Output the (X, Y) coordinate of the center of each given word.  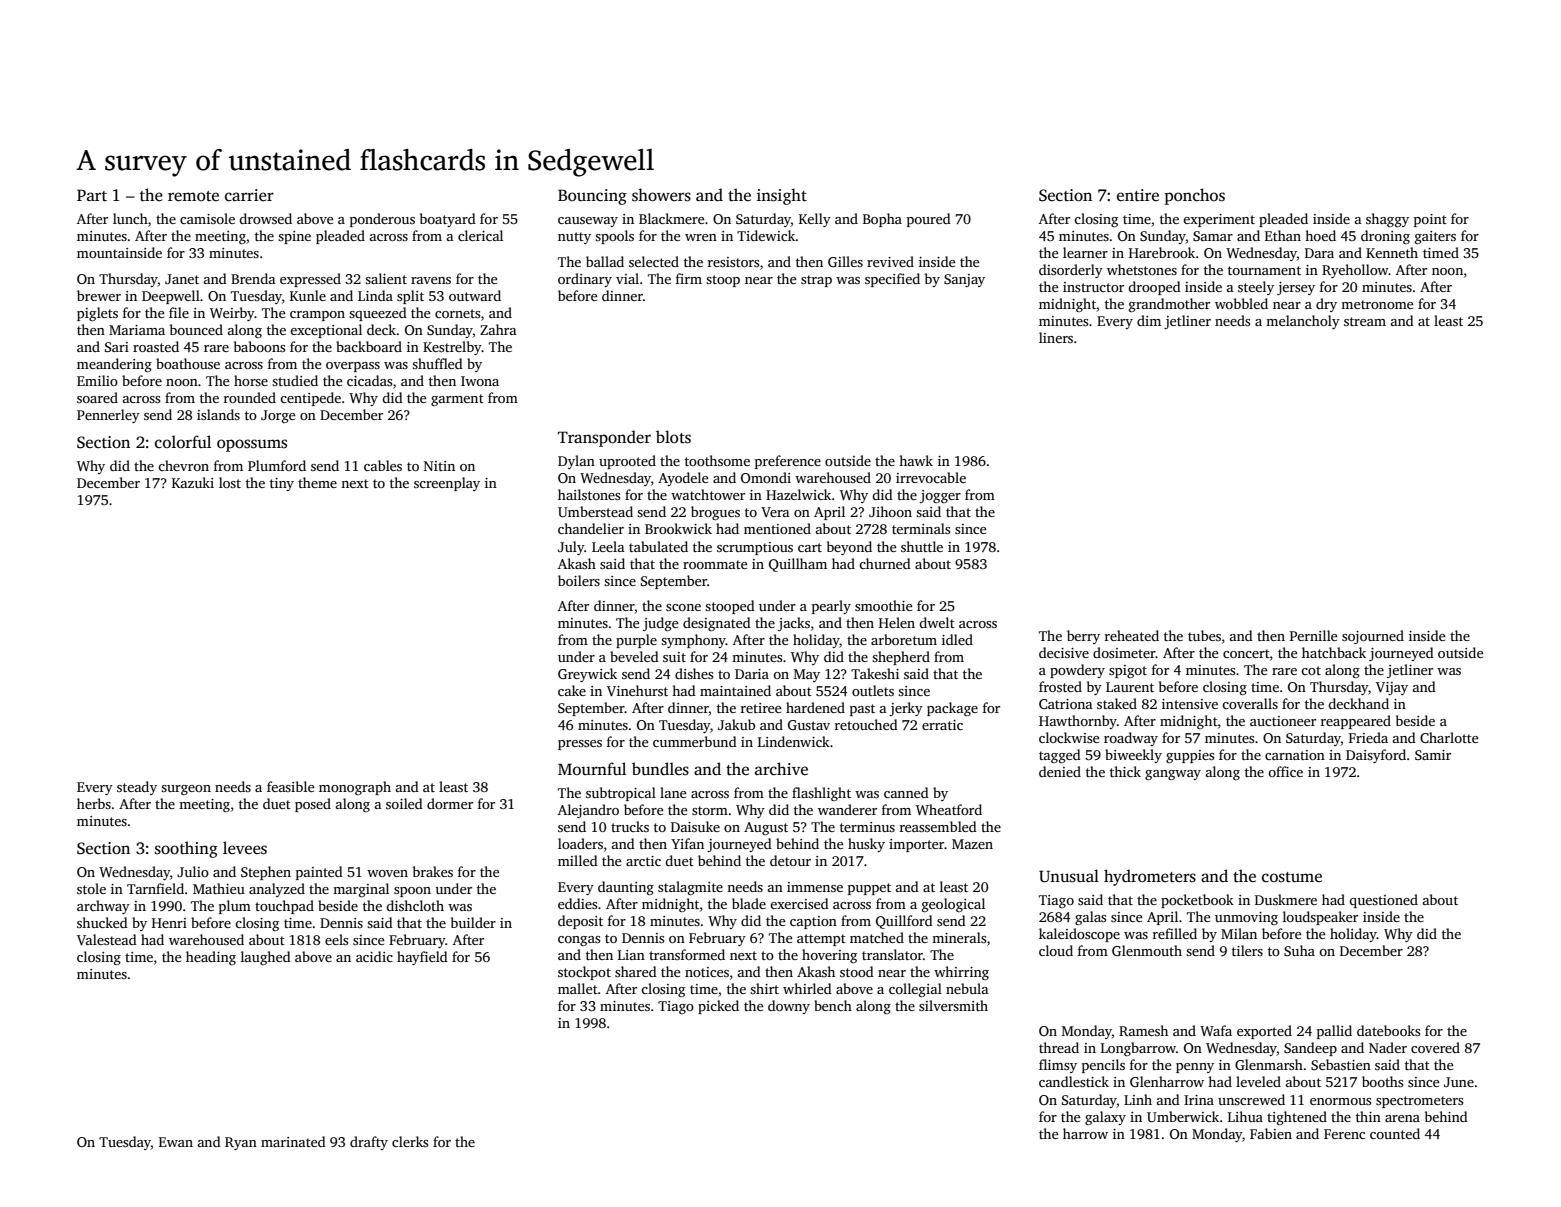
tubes (1204, 635)
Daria (752, 674)
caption (813, 922)
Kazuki (193, 482)
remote (193, 196)
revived (890, 261)
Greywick (587, 675)
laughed (266, 958)
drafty (369, 1143)
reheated (1132, 635)
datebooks (1388, 1030)
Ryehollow (1355, 271)
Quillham (798, 565)
